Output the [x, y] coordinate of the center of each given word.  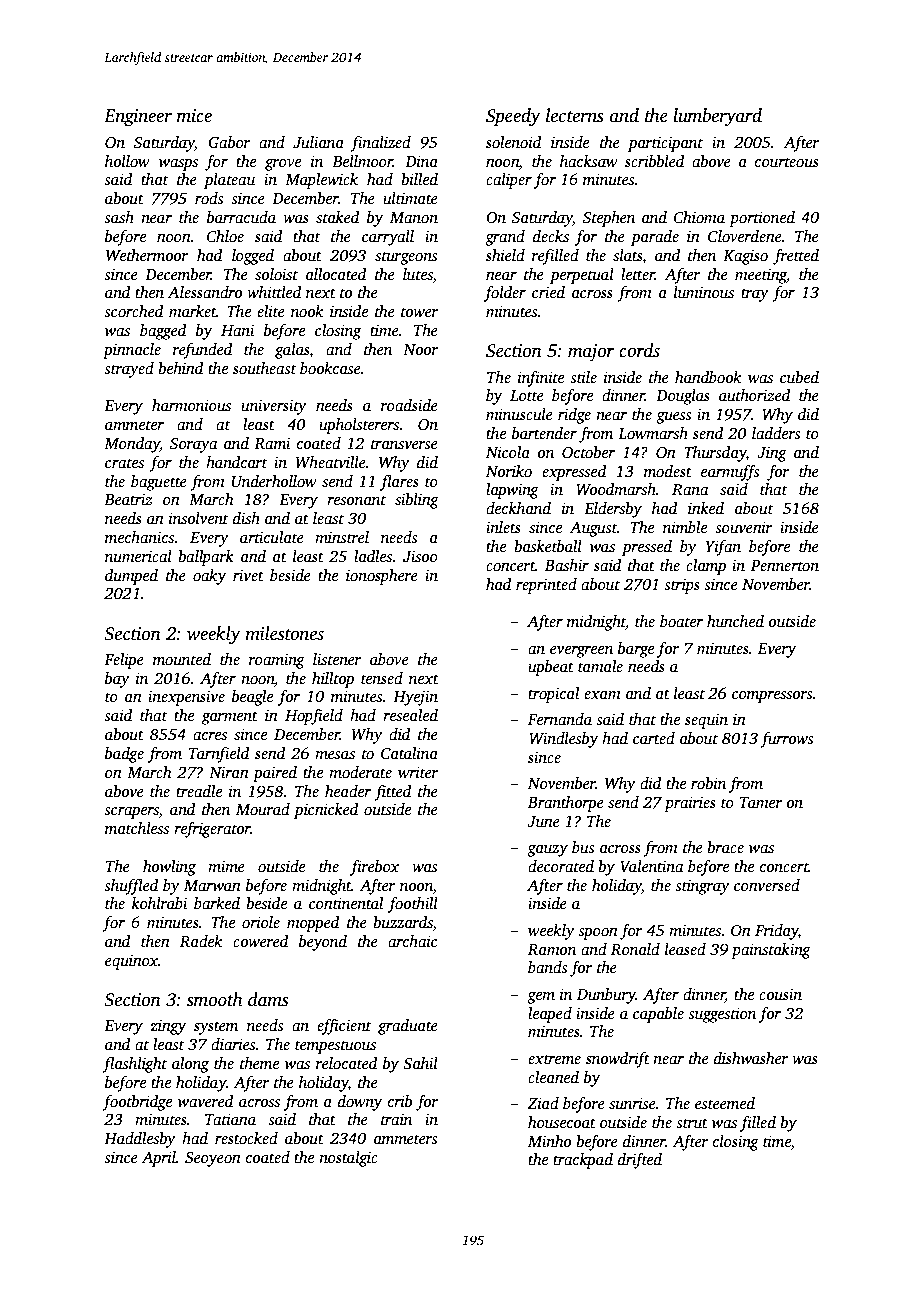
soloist [276, 274]
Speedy [513, 117]
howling [169, 868]
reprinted [546, 586]
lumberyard [717, 117]
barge [636, 650]
